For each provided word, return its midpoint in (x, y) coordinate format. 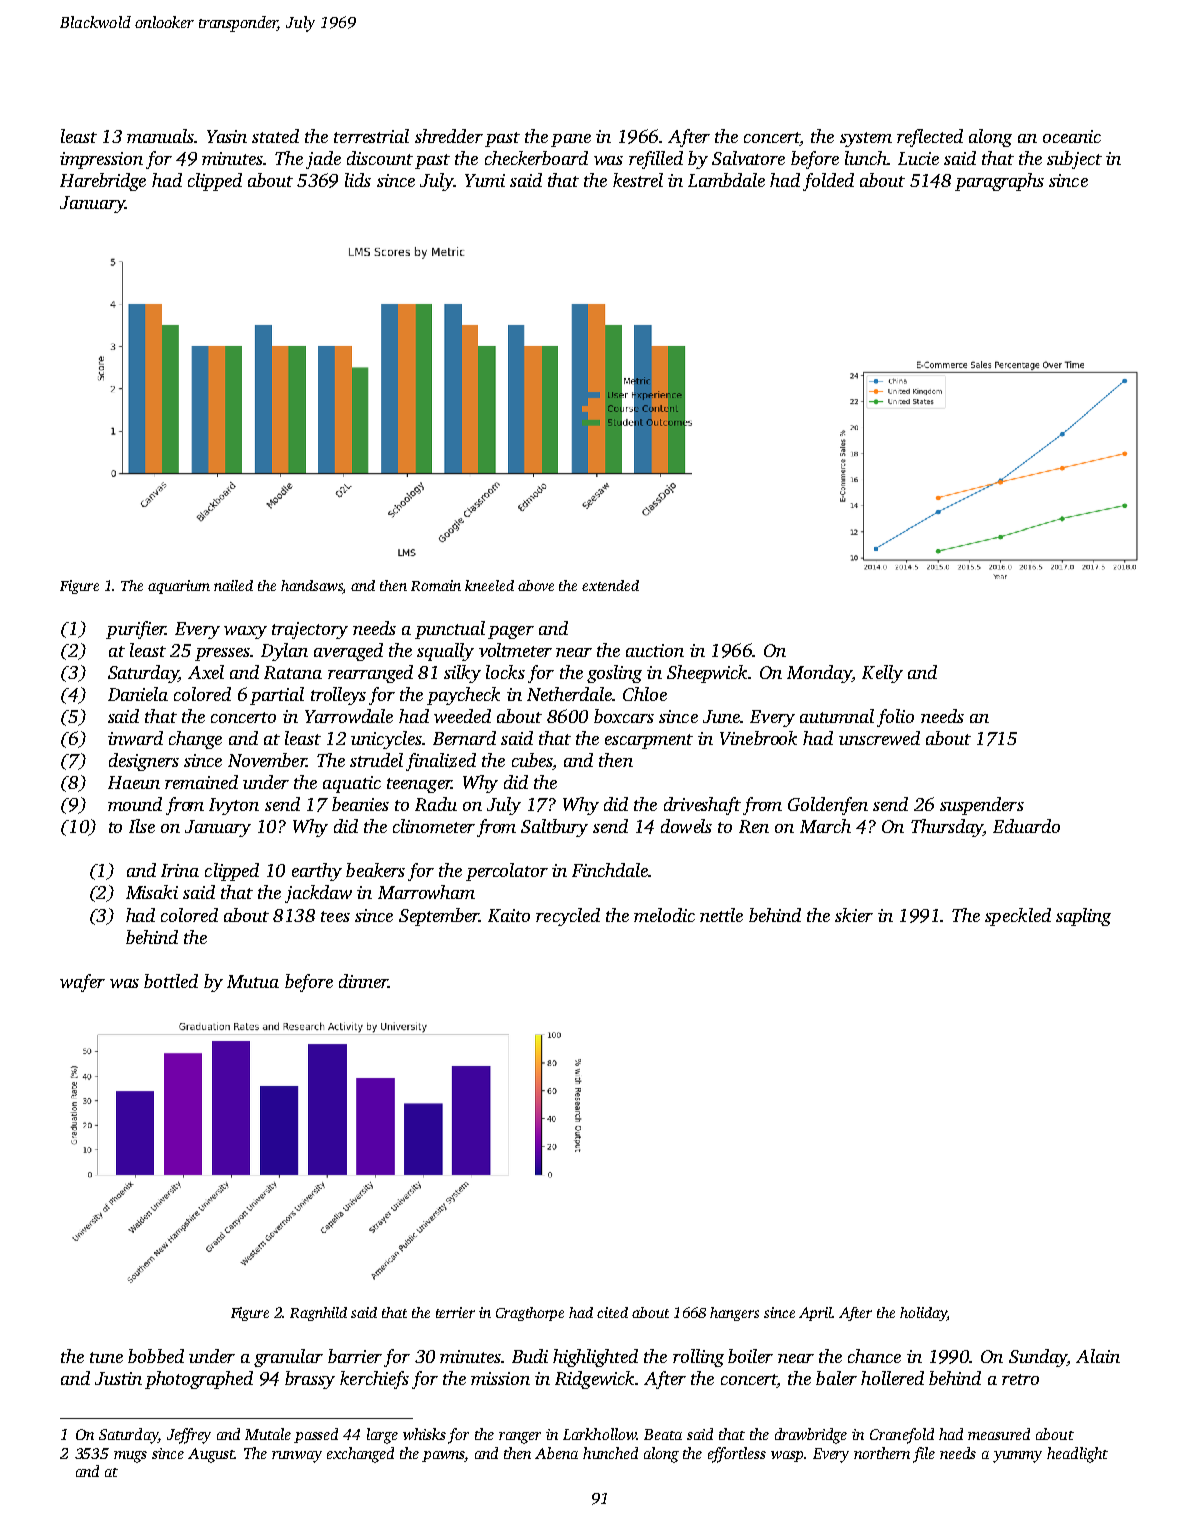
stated (275, 136)
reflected (930, 138)
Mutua (253, 981)
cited (612, 1312)
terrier (455, 1312)
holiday (923, 1314)
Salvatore (748, 158)
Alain (1098, 1356)
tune (106, 1357)
